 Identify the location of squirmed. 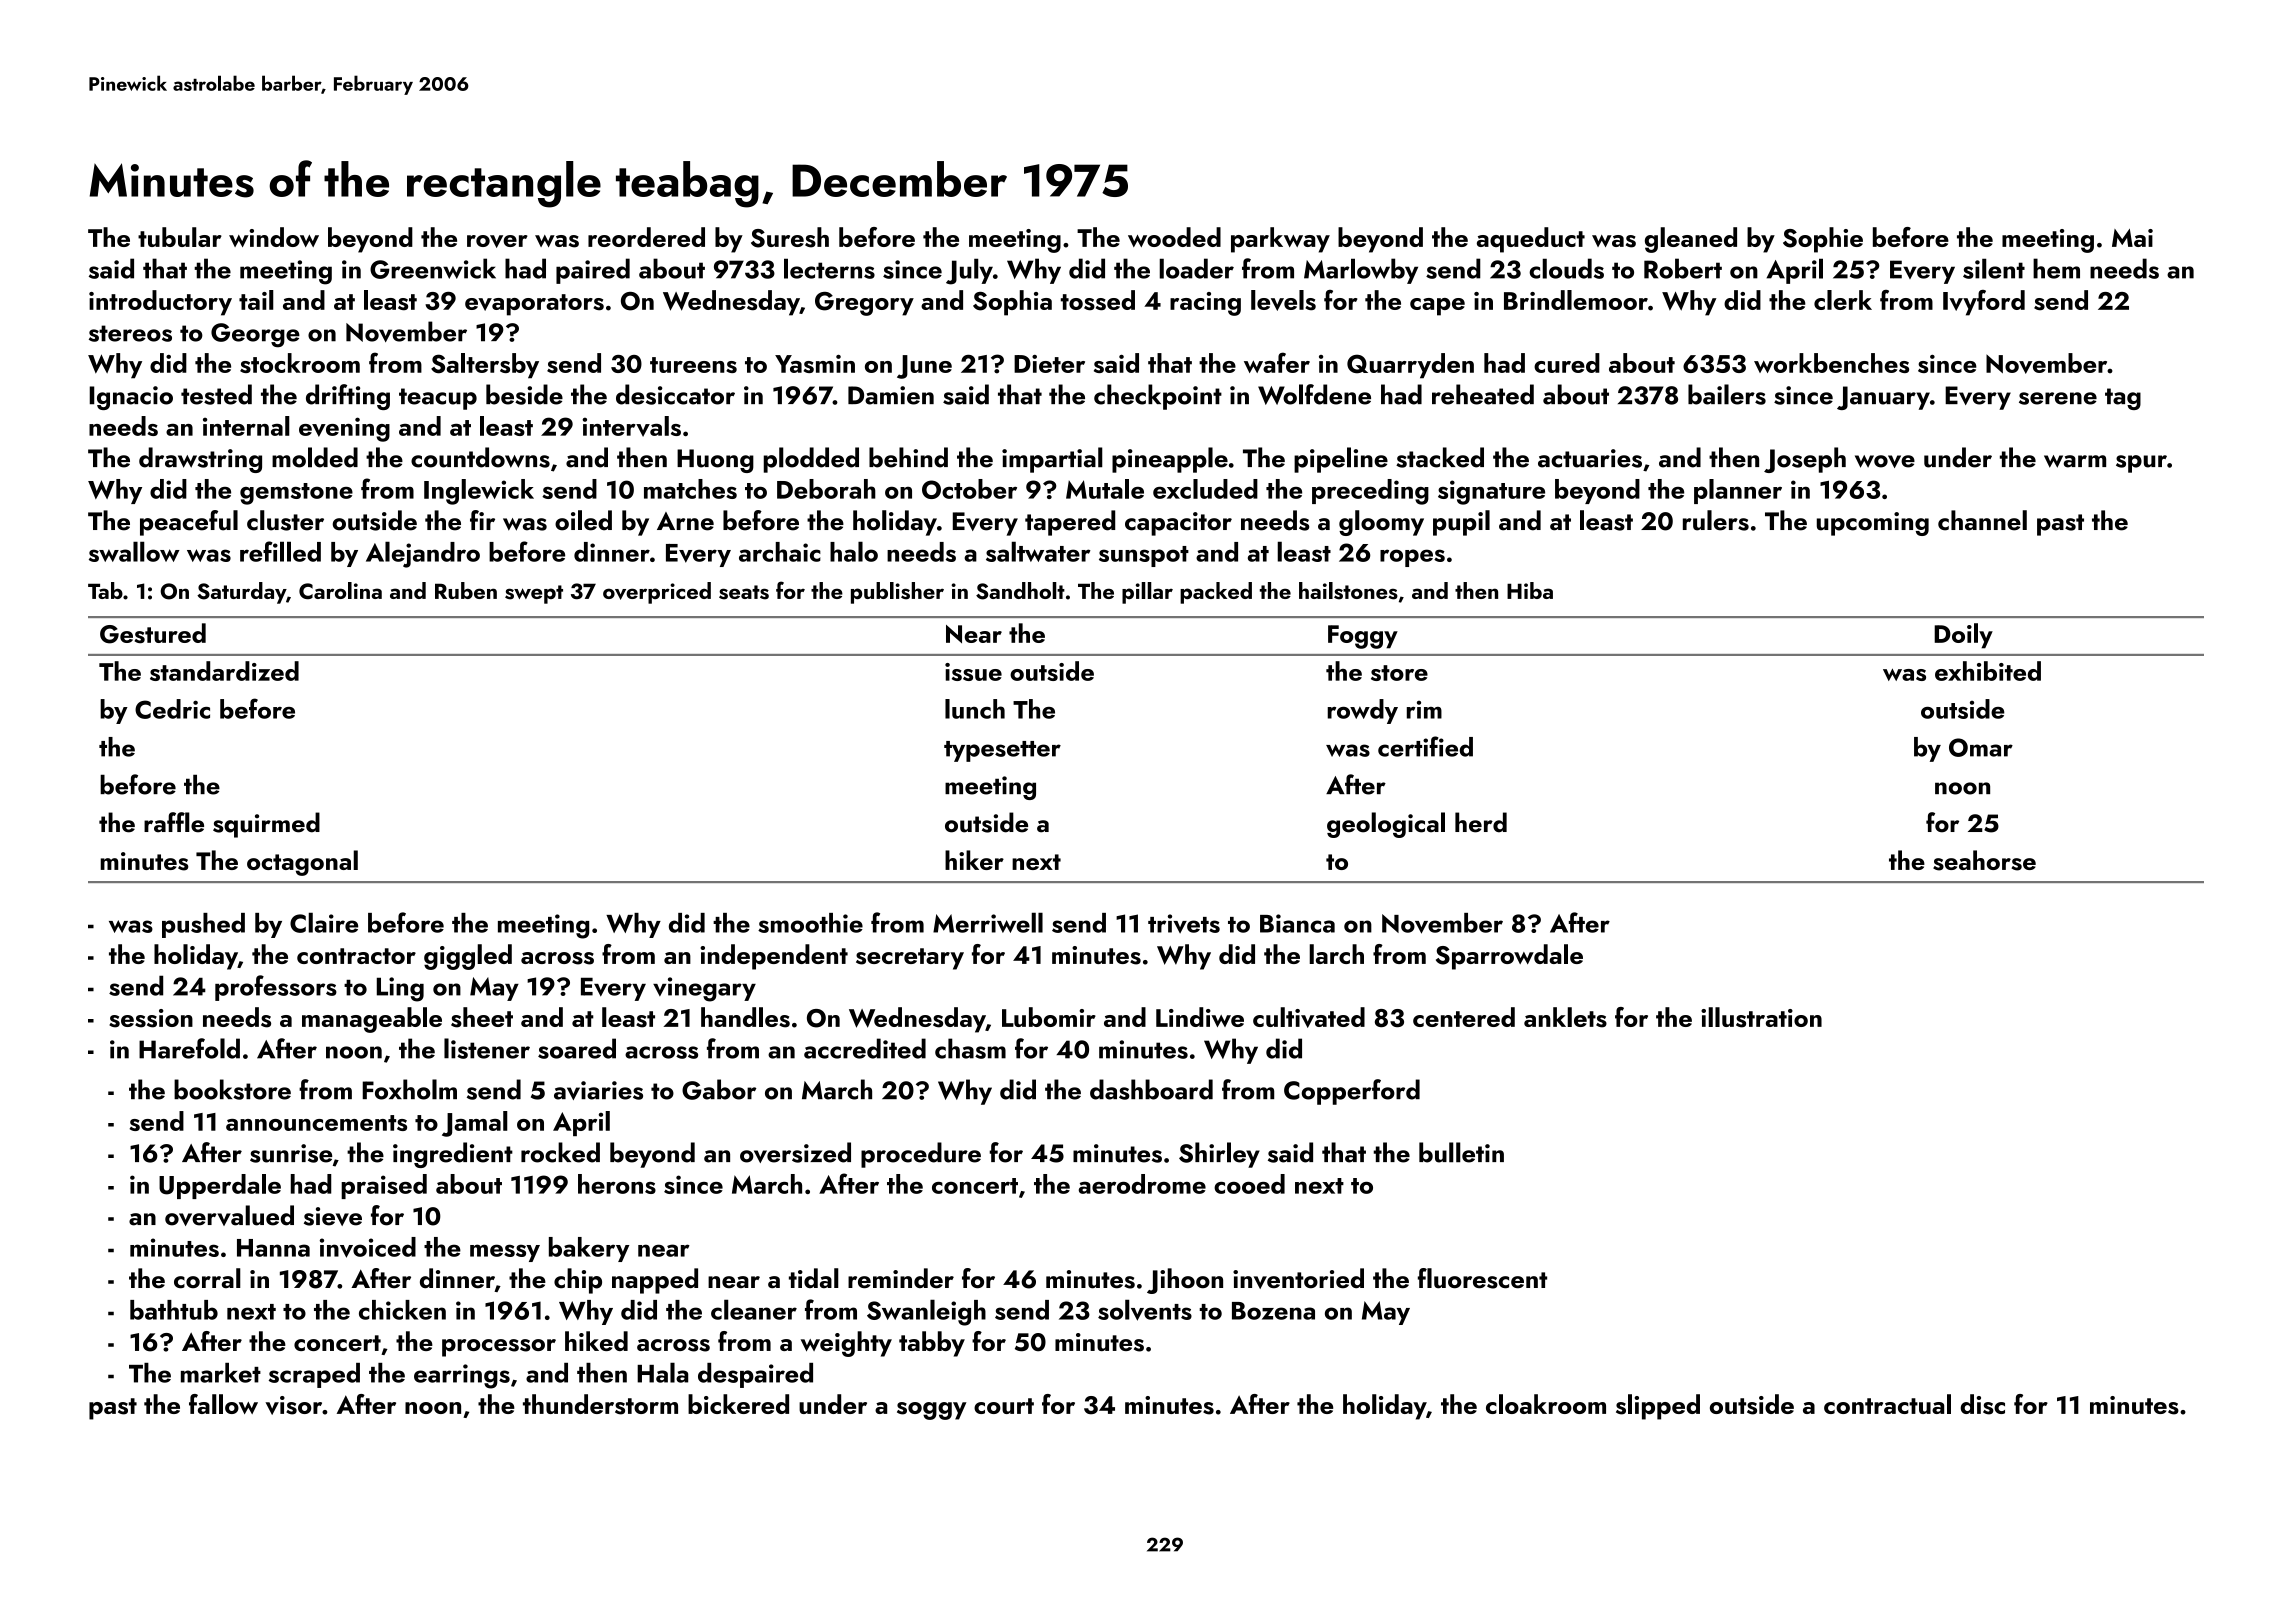
(266, 825).
